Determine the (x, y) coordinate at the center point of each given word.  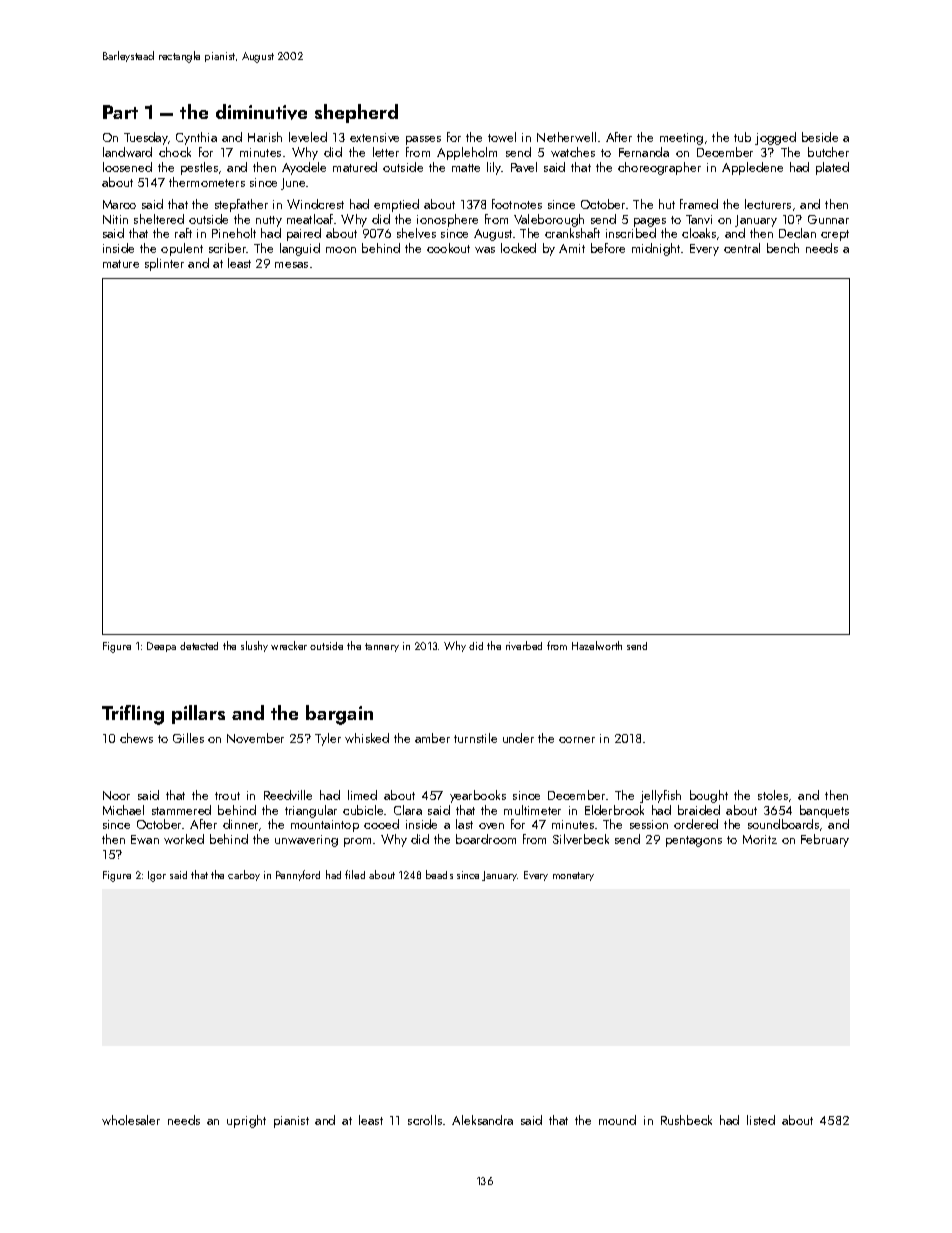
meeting (681, 139)
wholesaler (131, 1120)
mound (617, 1120)
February (825, 840)
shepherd (356, 113)
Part (120, 112)
